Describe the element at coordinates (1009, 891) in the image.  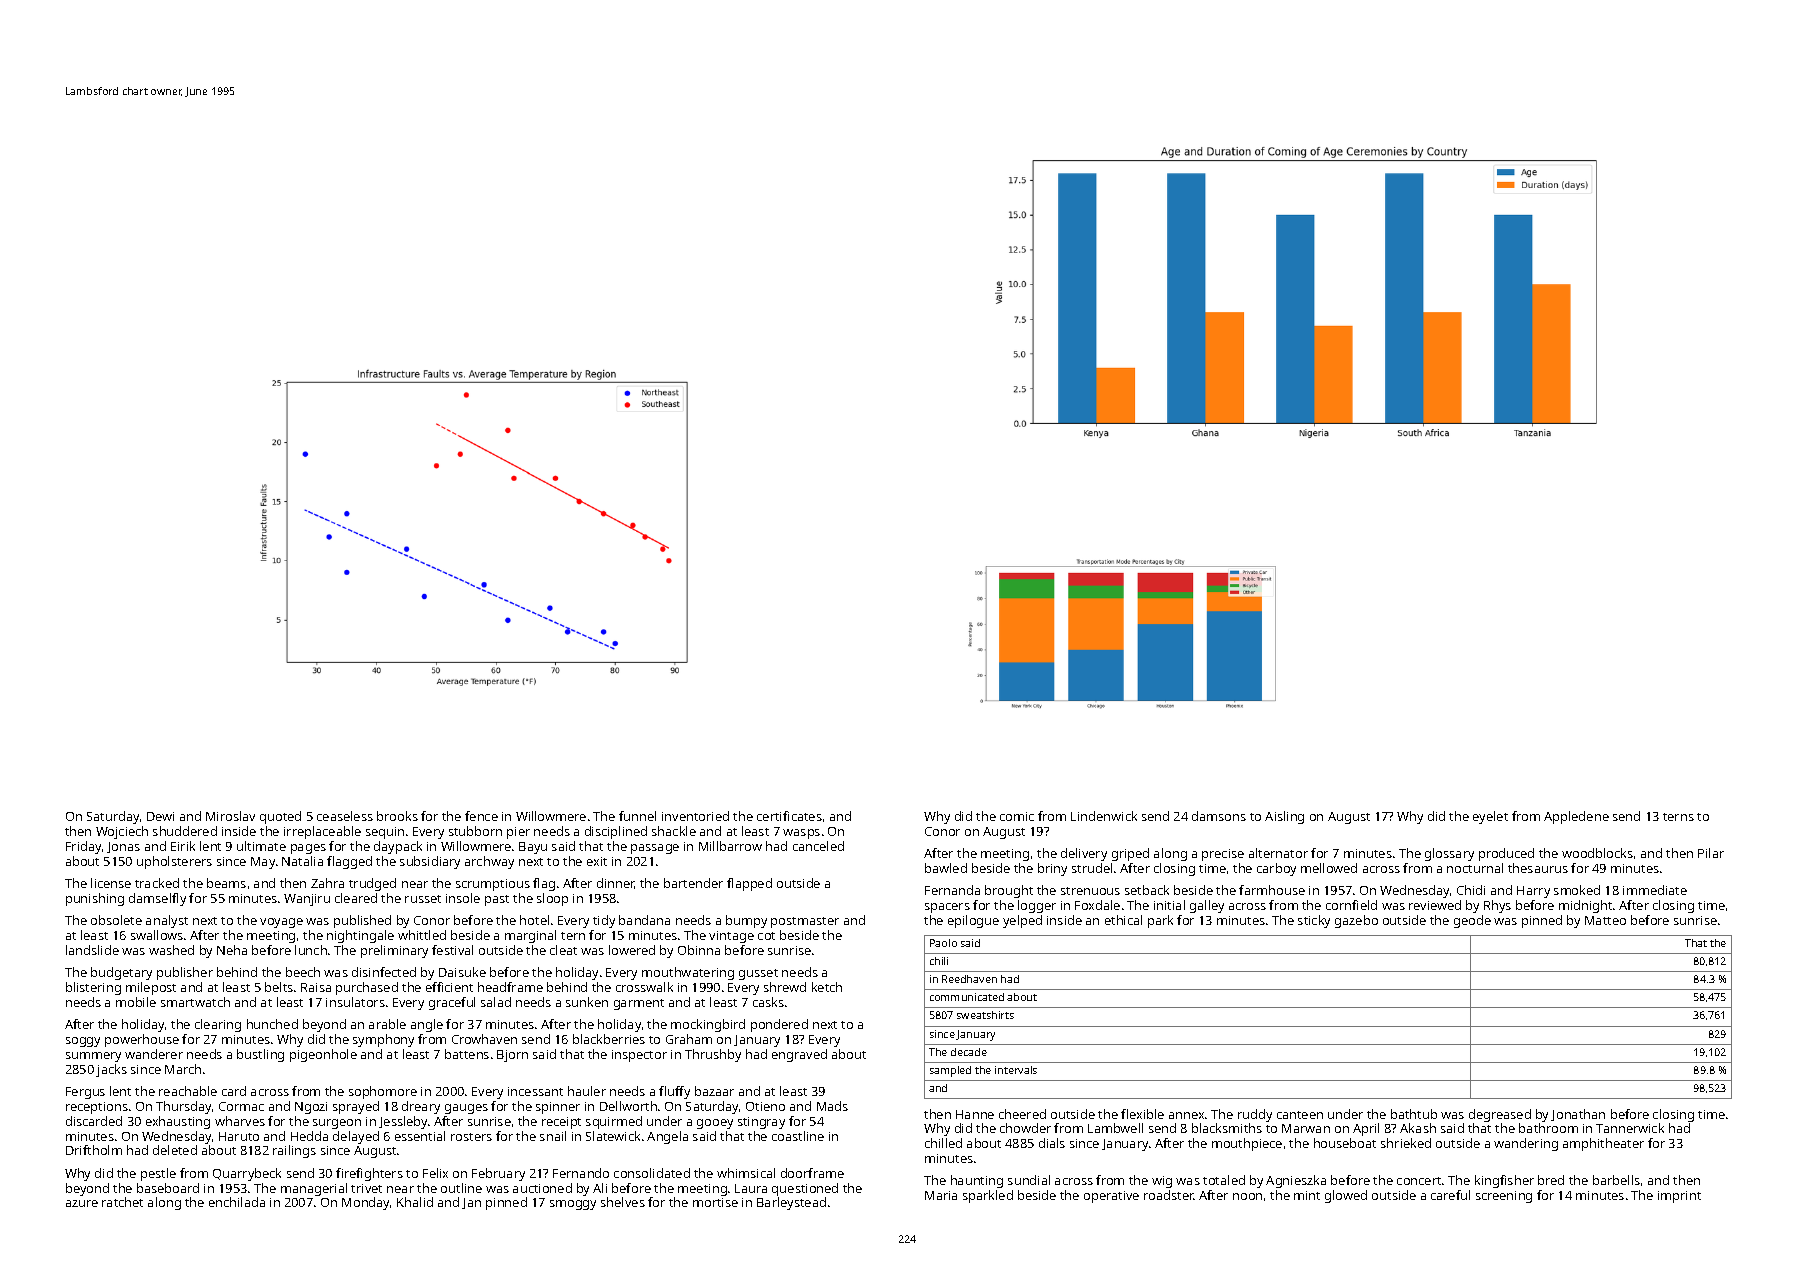
I see `brought` at that location.
